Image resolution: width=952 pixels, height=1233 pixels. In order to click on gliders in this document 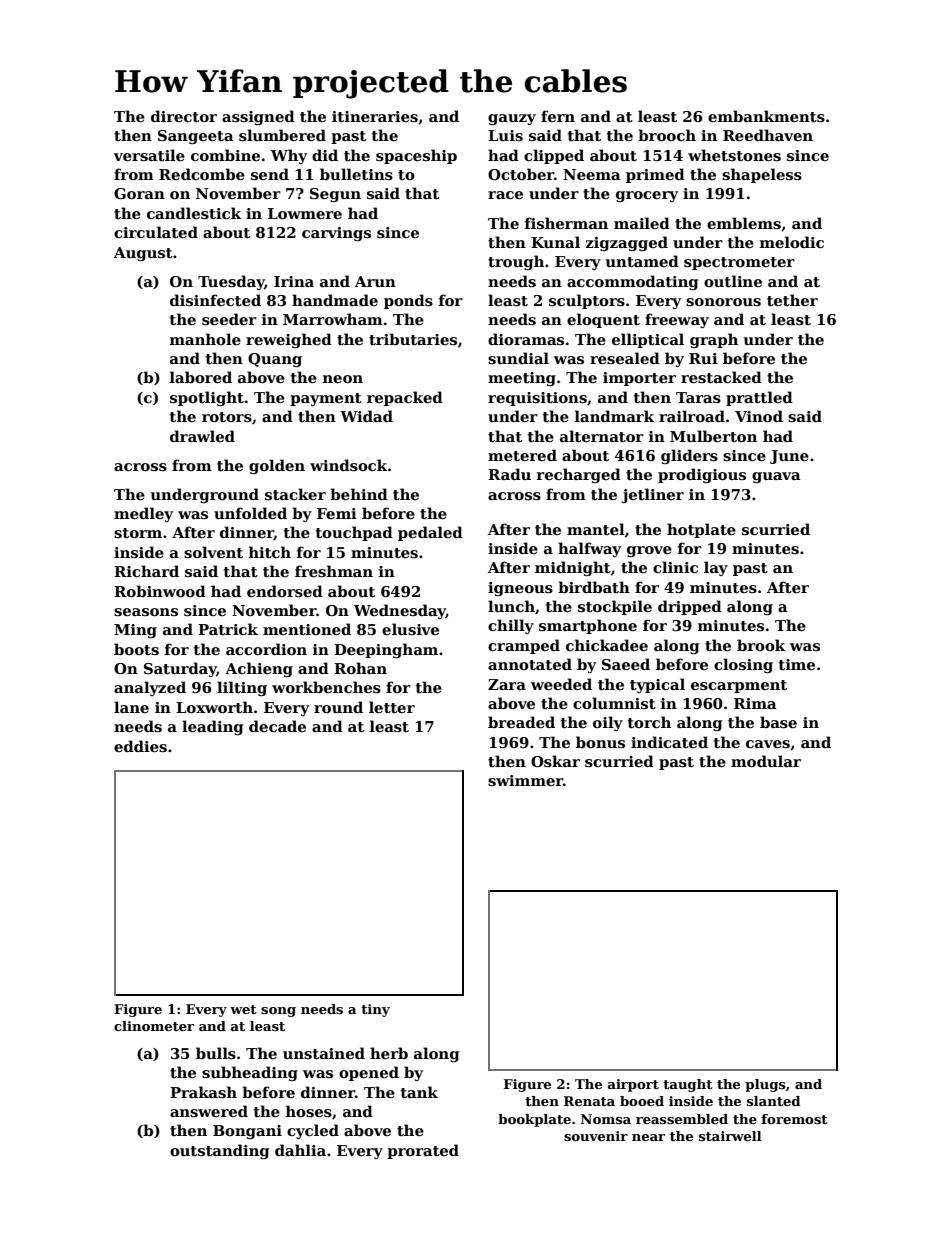, I will do `click(689, 456)`.
